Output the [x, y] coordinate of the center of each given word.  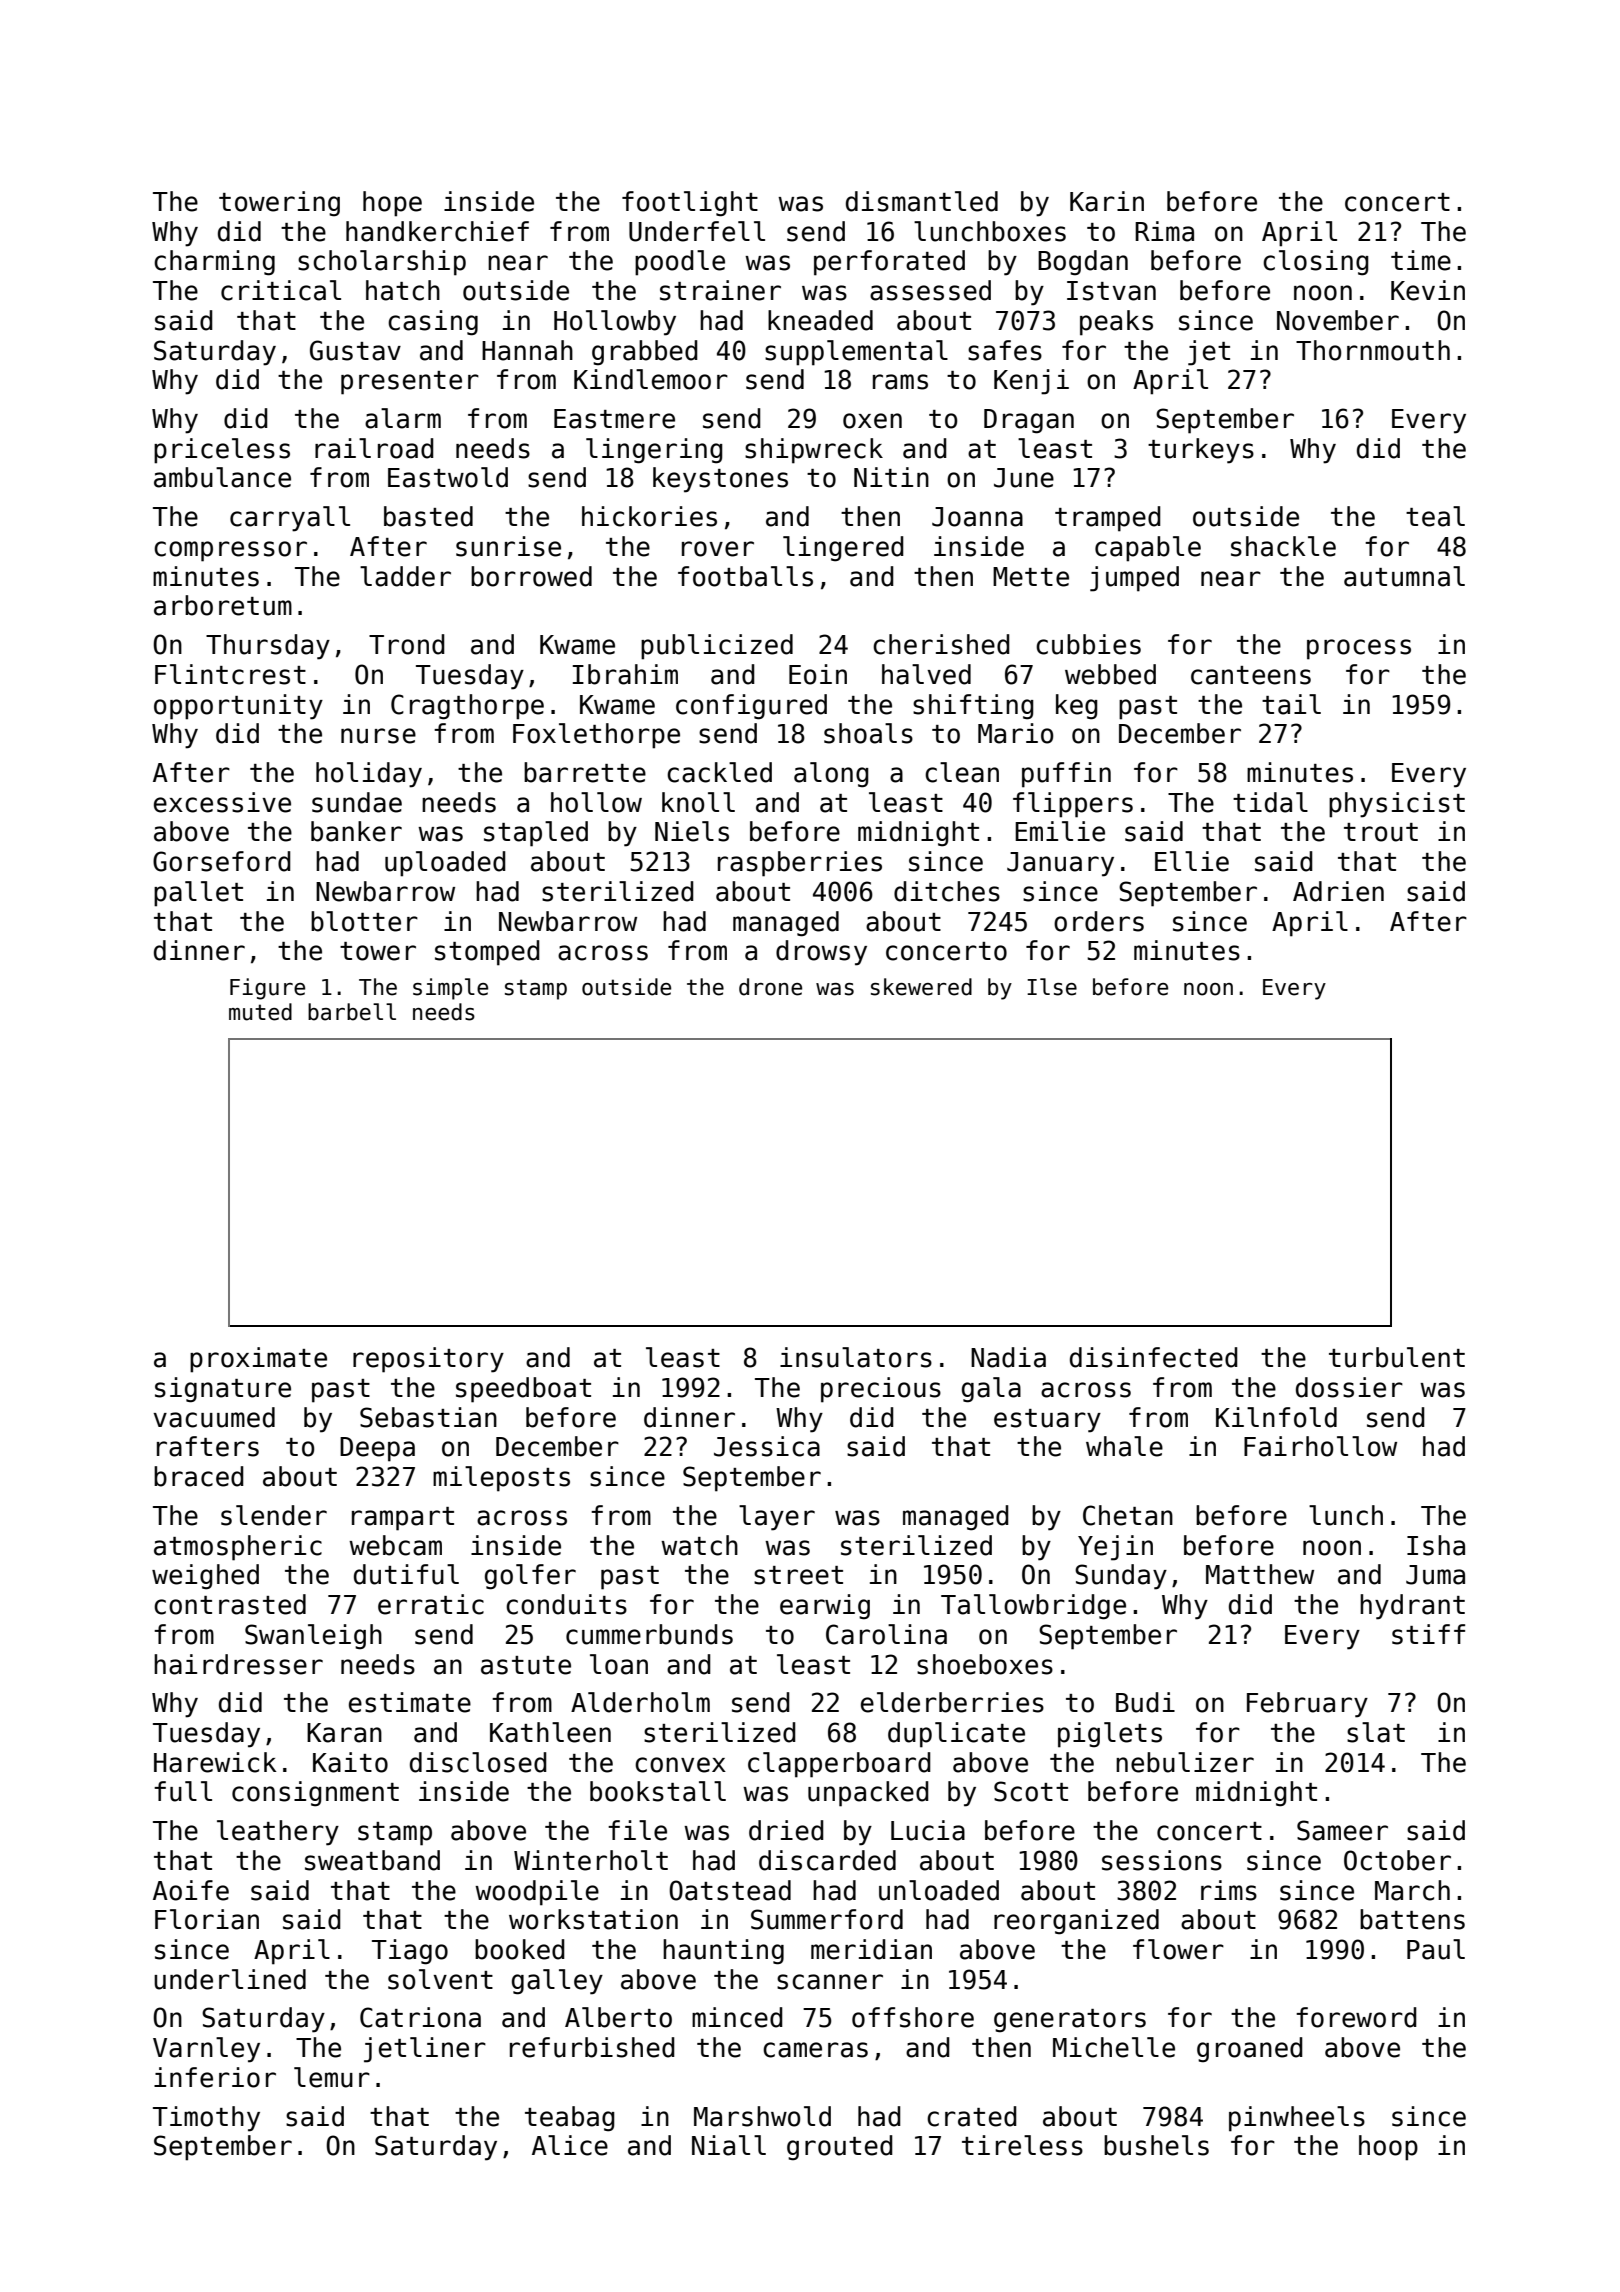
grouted [840, 2148]
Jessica [767, 1446]
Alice [570, 2145]
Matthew [1260, 1574]
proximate [258, 1360]
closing [1316, 263]
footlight [690, 204]
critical [281, 290]
